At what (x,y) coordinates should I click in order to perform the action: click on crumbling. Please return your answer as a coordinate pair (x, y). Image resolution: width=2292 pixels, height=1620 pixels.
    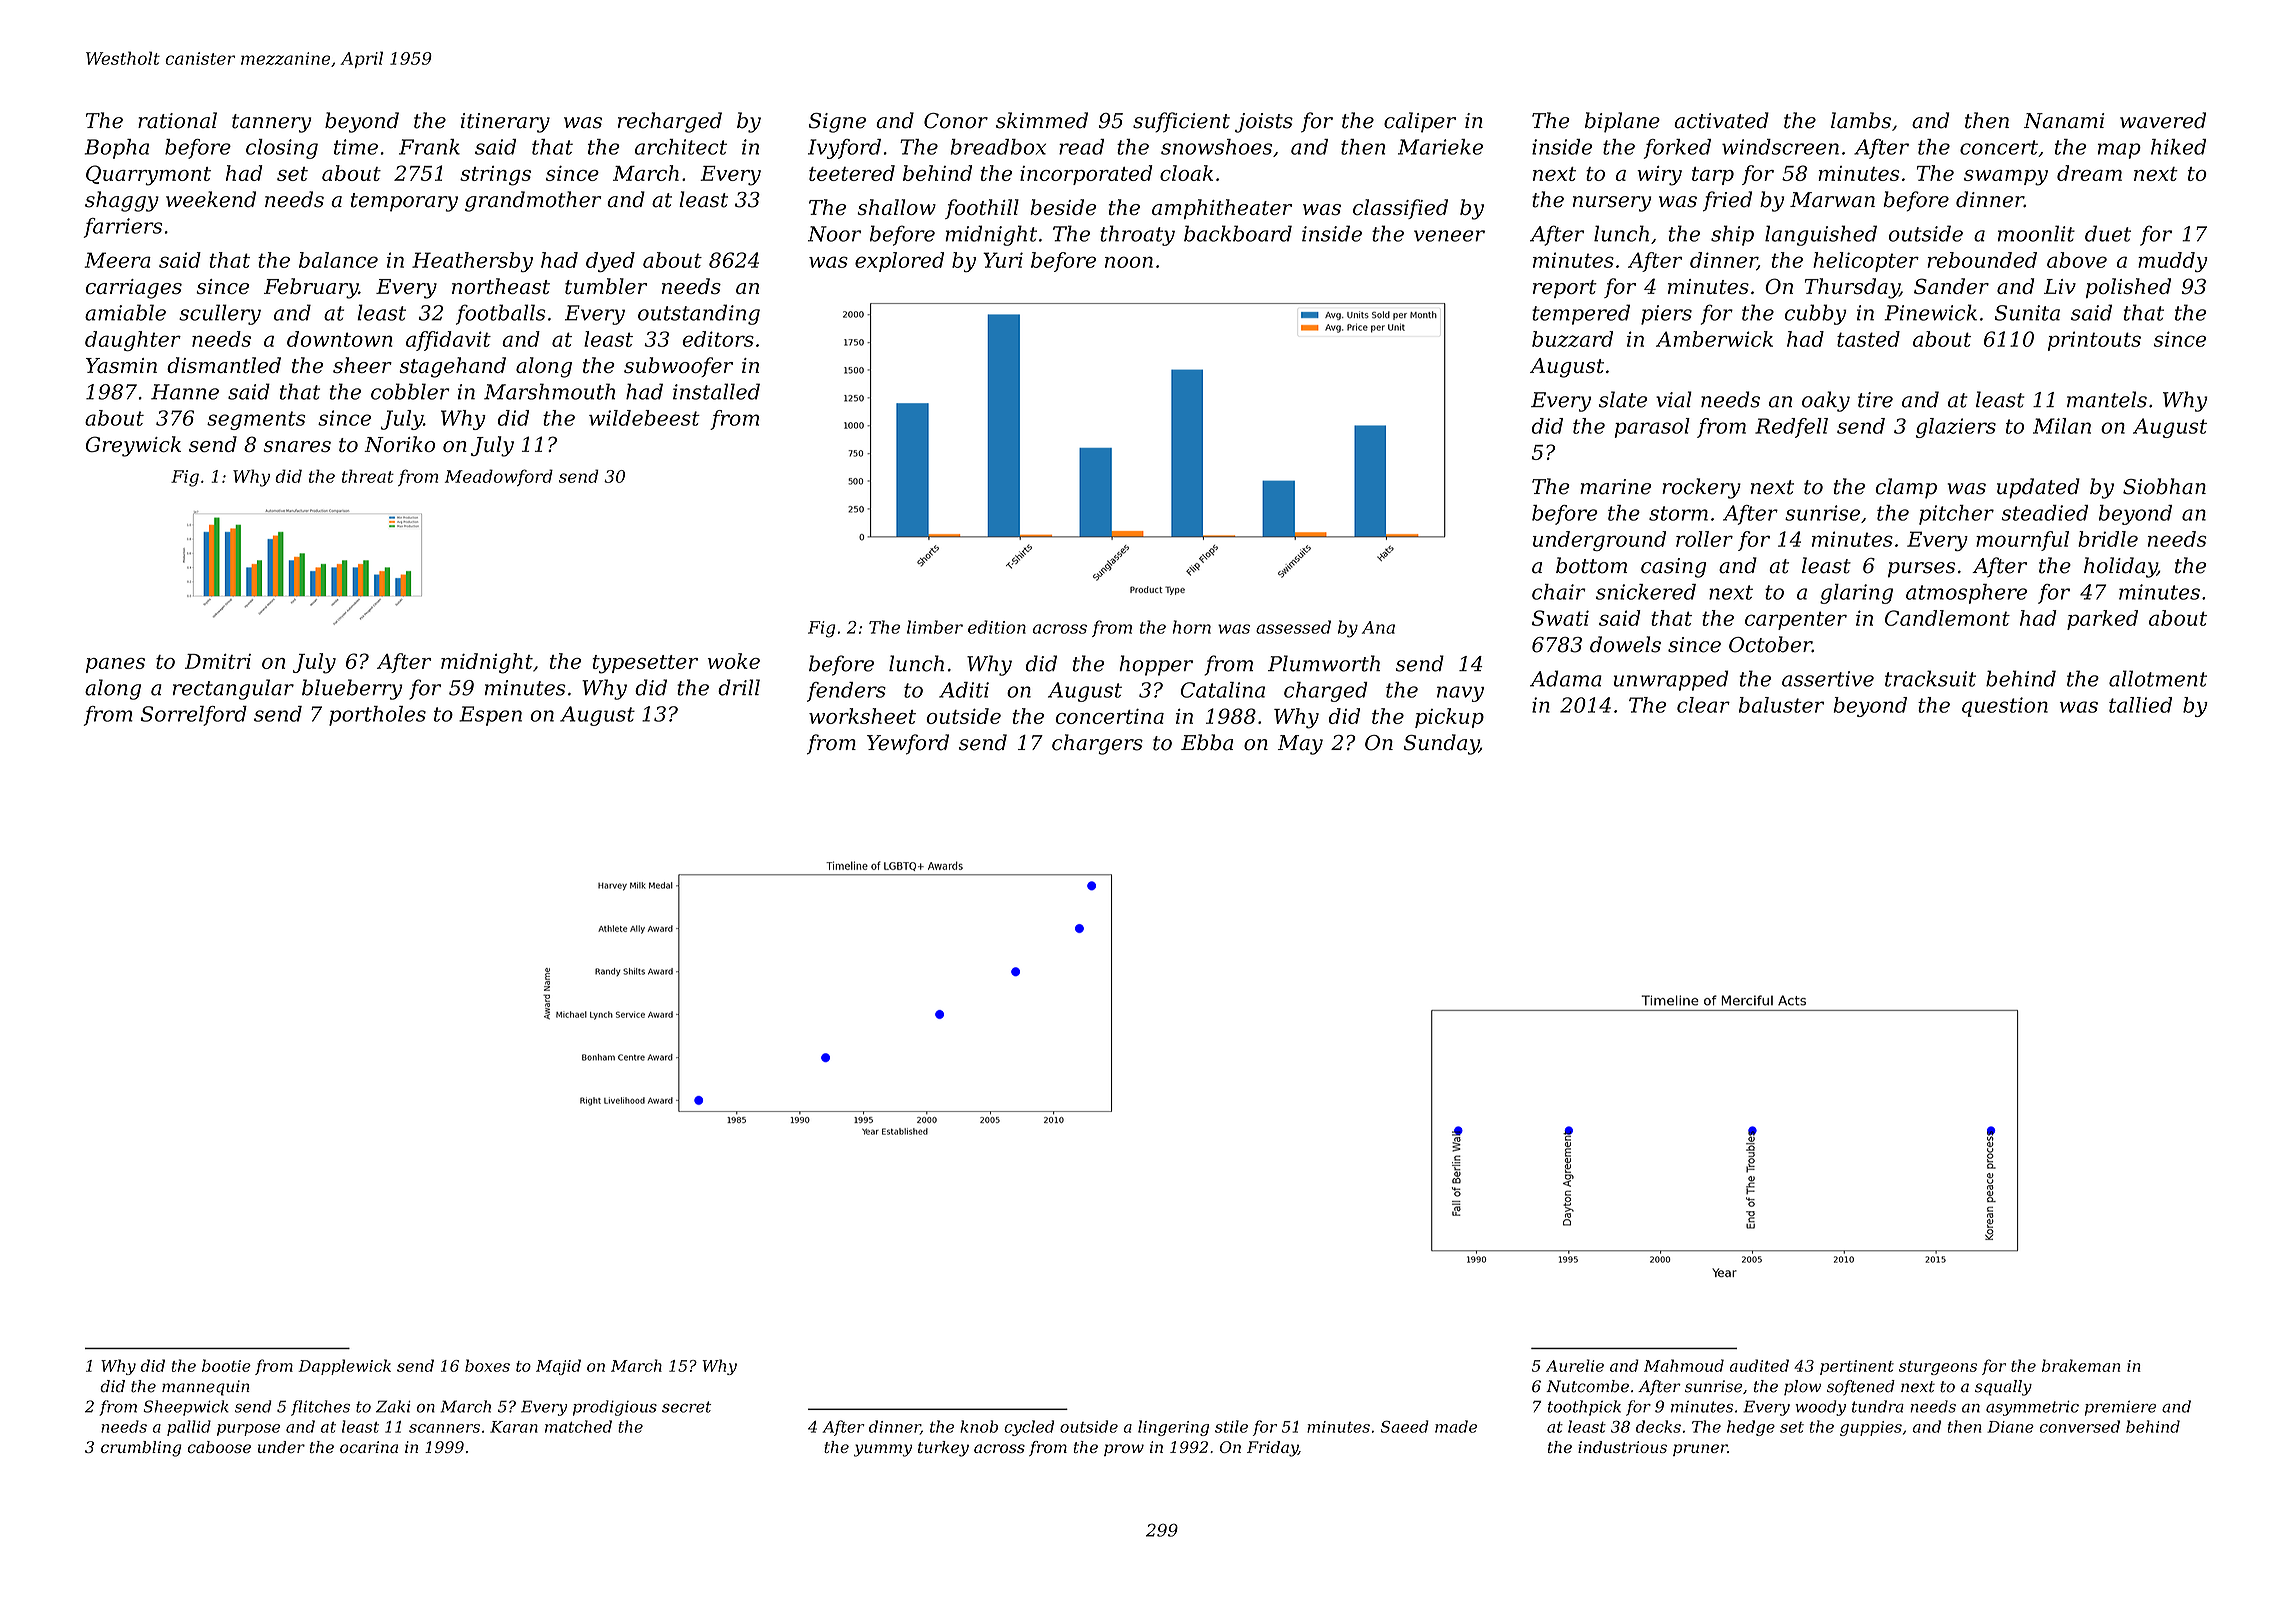
    Looking at the image, I should click on (141, 1449).
